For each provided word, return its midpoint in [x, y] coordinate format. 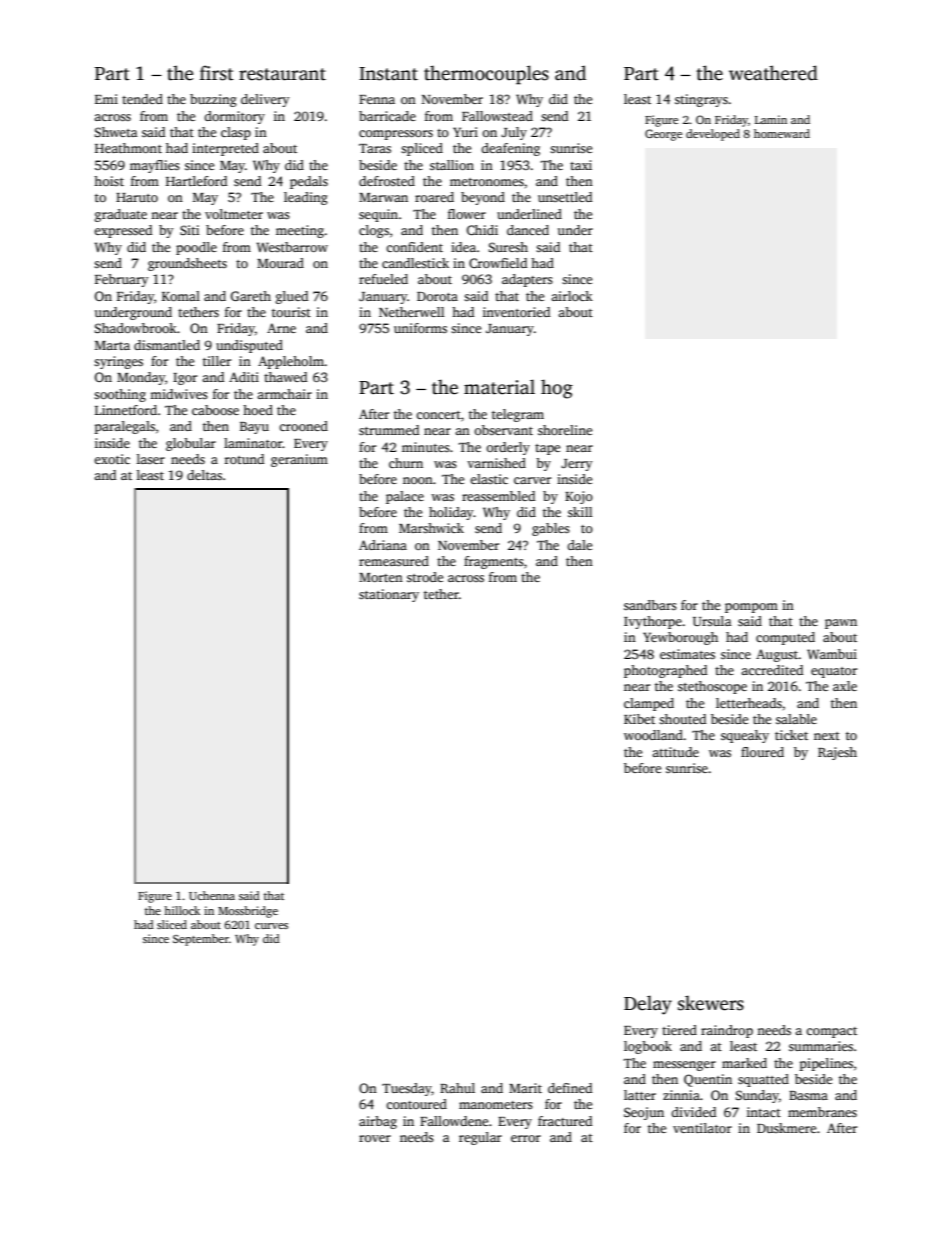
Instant [388, 74]
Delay [648, 1005]
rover [375, 1138]
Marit [525, 1088]
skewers [711, 1003]
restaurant [282, 74]
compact [831, 1032]
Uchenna [212, 895]
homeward [782, 133]
